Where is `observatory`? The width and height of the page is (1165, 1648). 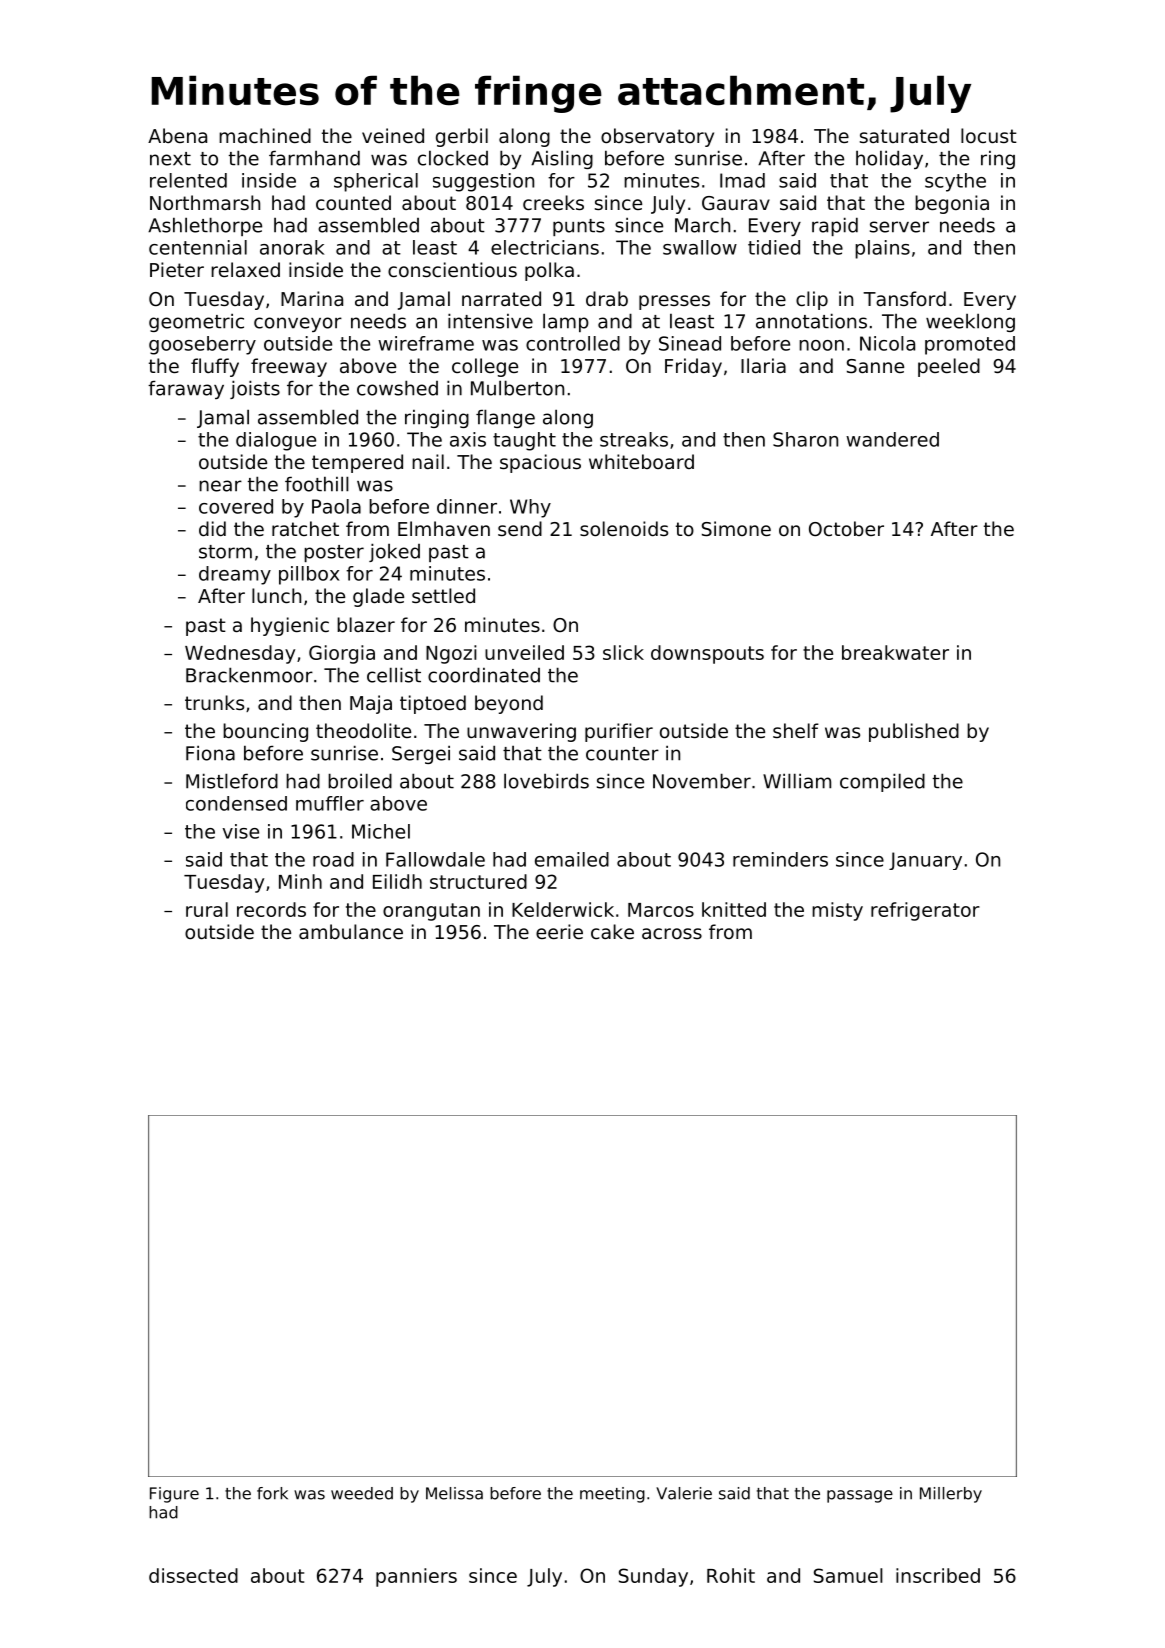
observatory is located at coordinates (657, 137).
